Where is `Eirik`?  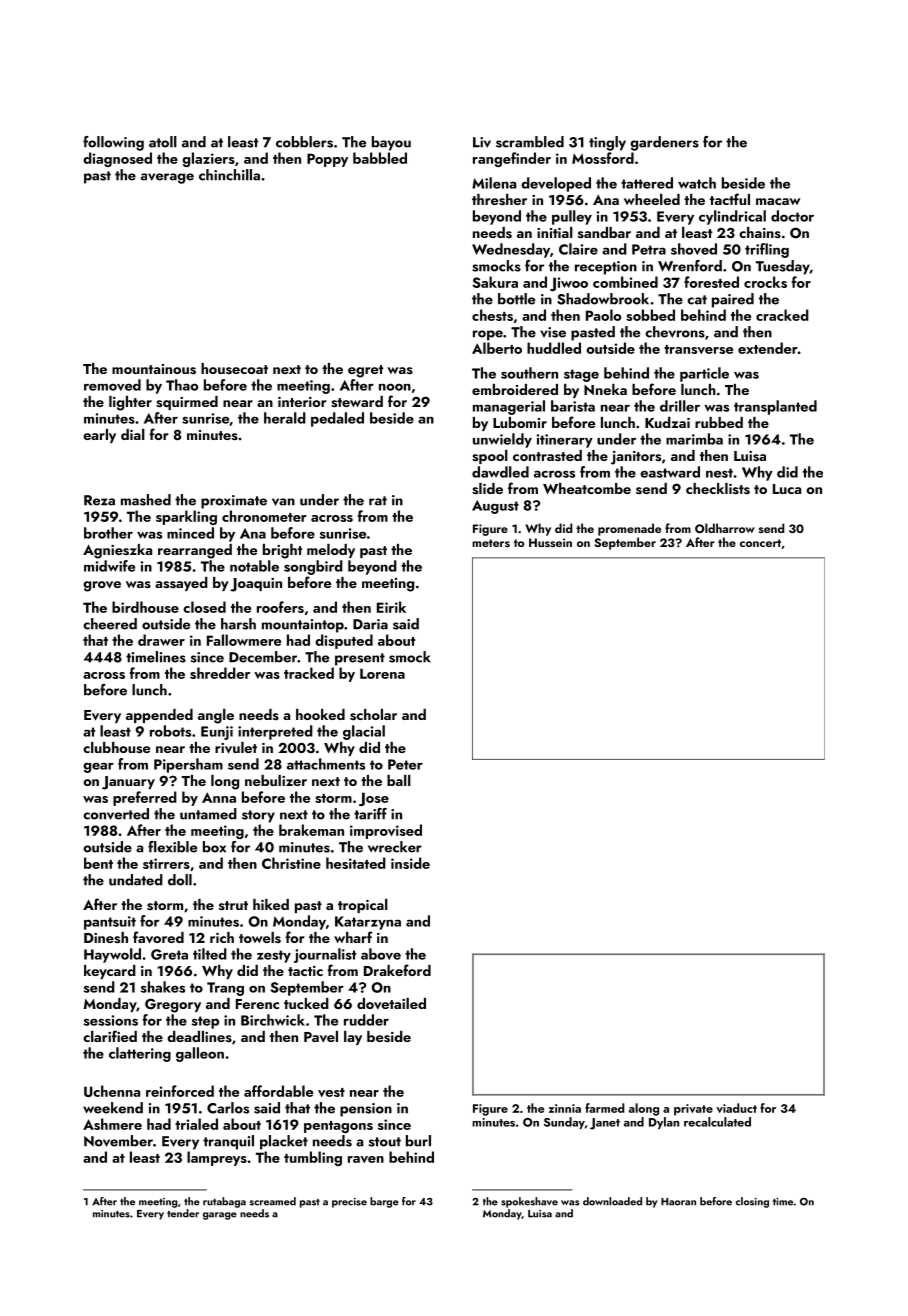
Eirik is located at coordinates (391, 607).
